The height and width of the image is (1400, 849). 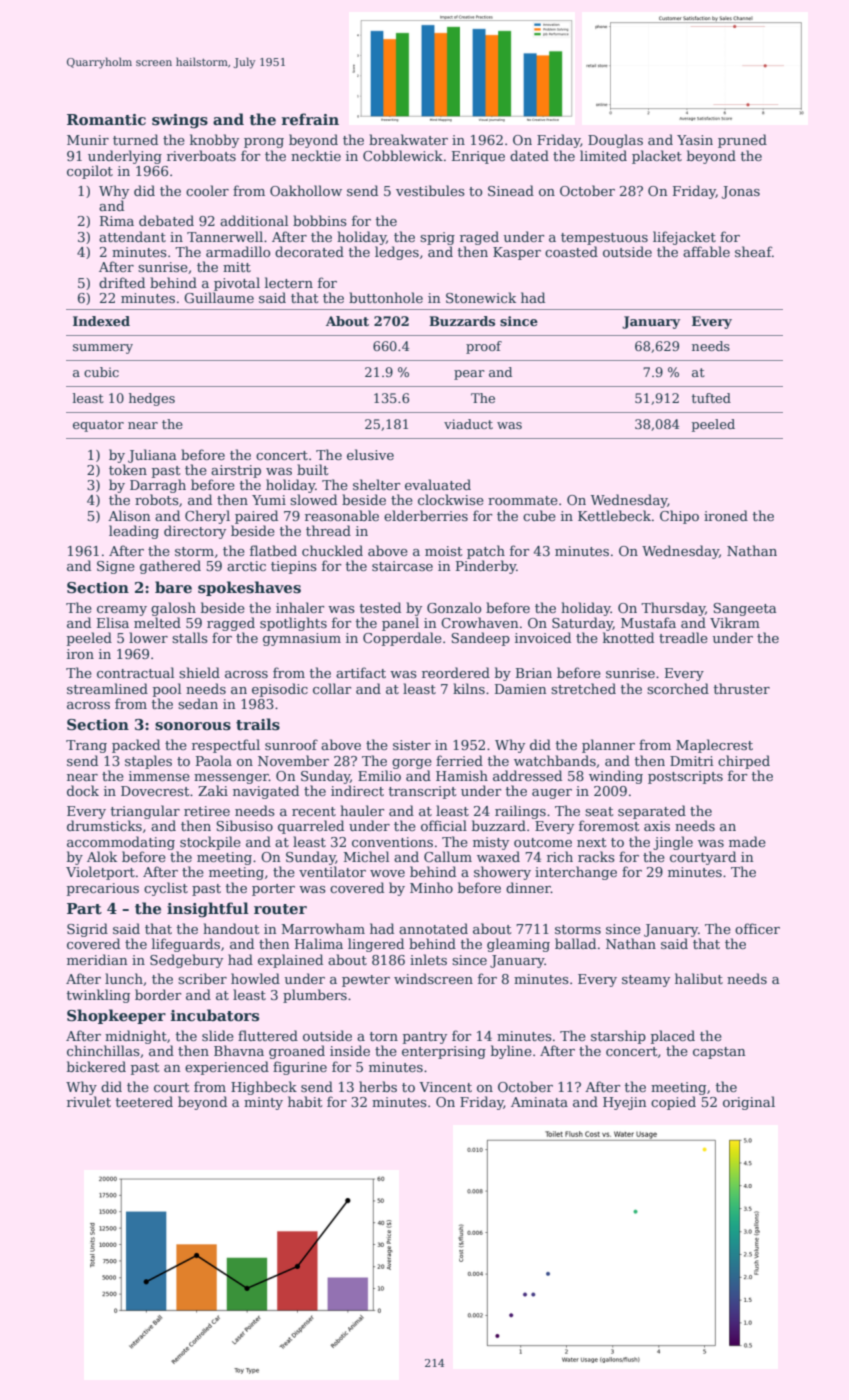 What do you see at coordinates (289, 282) in the image?
I see `lectern` at bounding box center [289, 282].
